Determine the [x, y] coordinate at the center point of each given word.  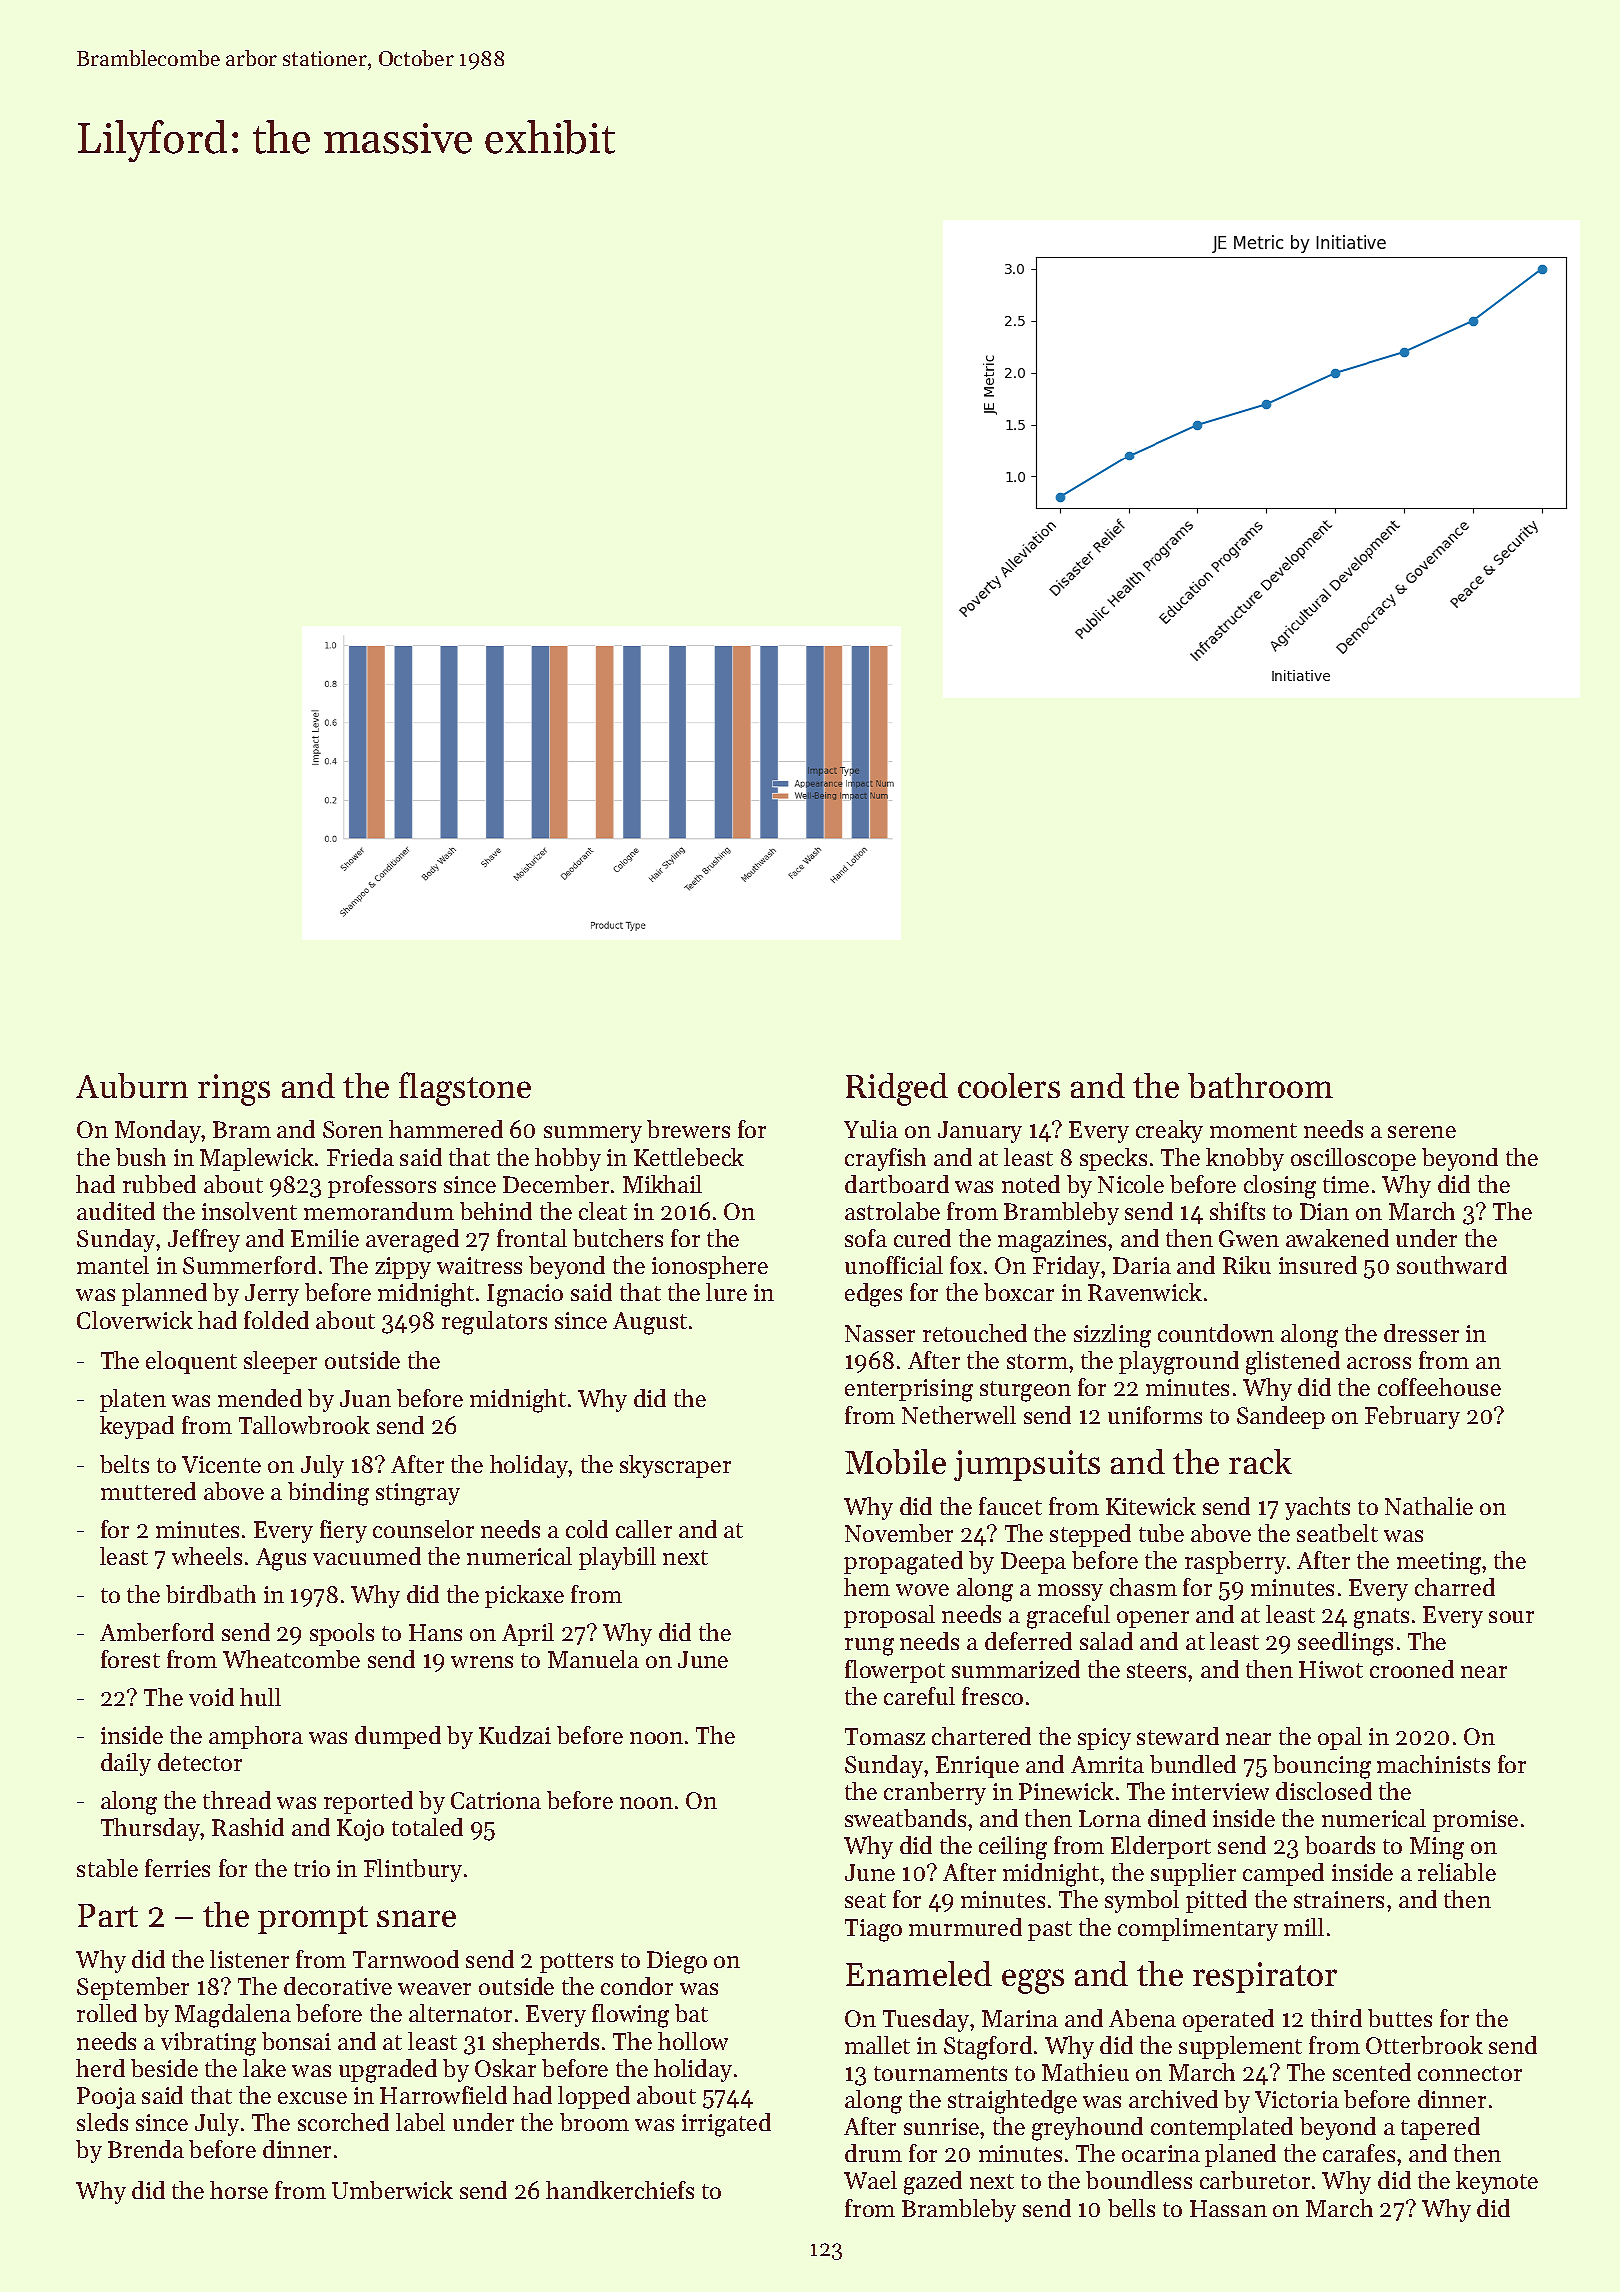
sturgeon [1025, 1391]
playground [1179, 1363]
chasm [1143, 1587]
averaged [412, 1241]
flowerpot [895, 1671]
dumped [398, 1737]
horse [239, 2190]
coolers [1009, 1085]
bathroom [1260, 1085]
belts [124, 1464]
